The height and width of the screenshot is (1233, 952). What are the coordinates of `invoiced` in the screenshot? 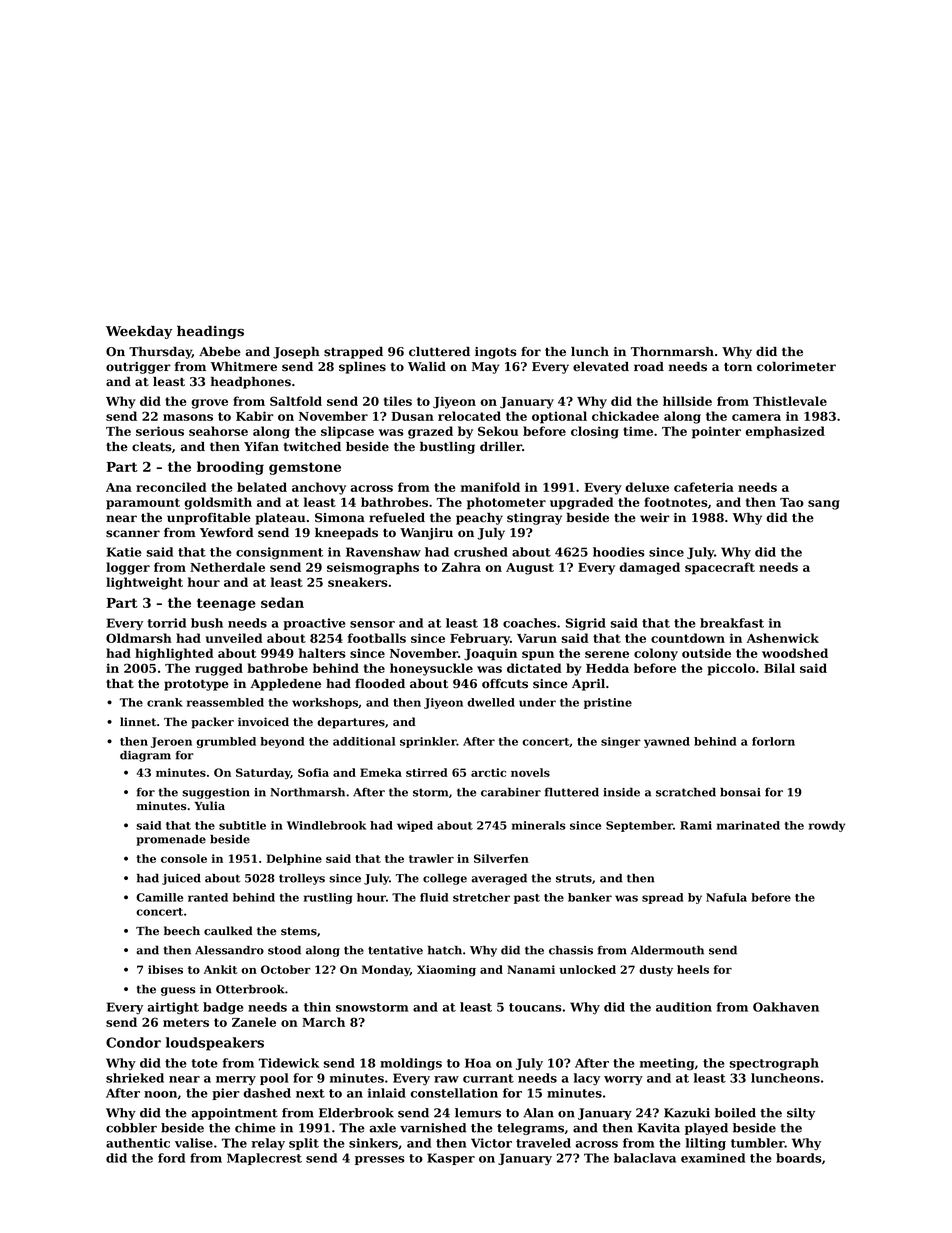 It's located at (263, 722).
